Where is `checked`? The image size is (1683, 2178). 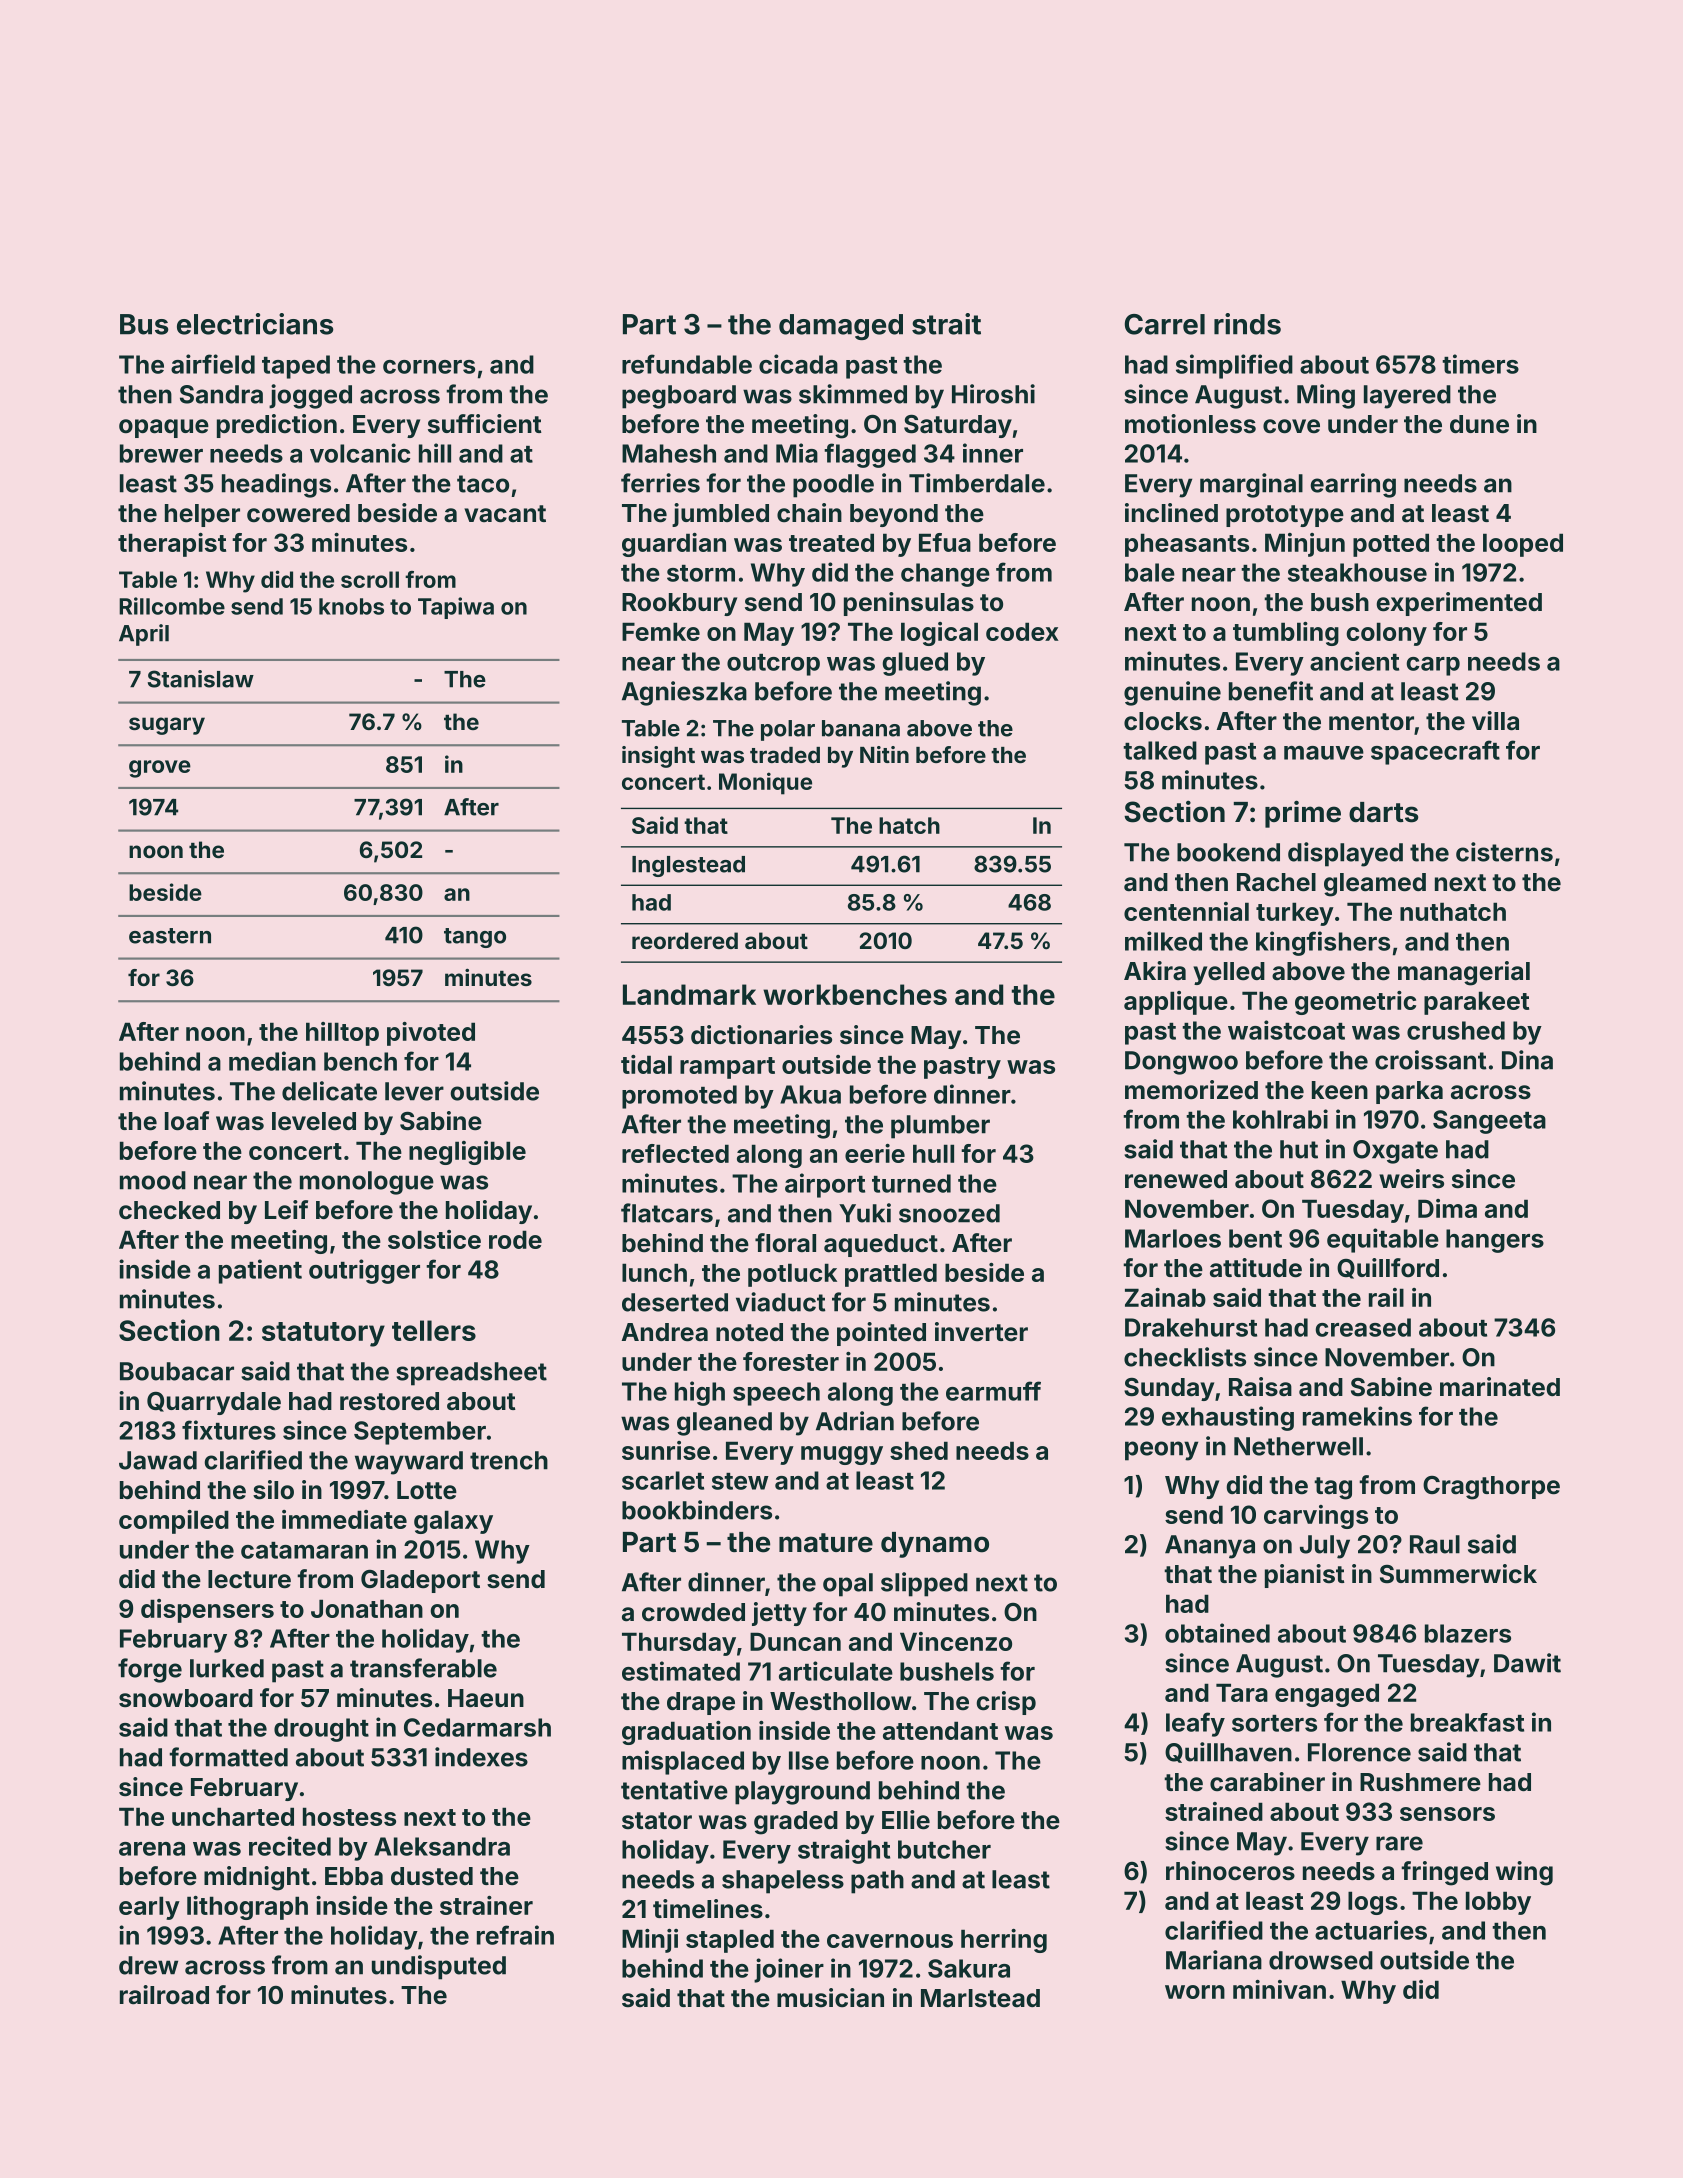
checked is located at coordinates (169, 1210).
